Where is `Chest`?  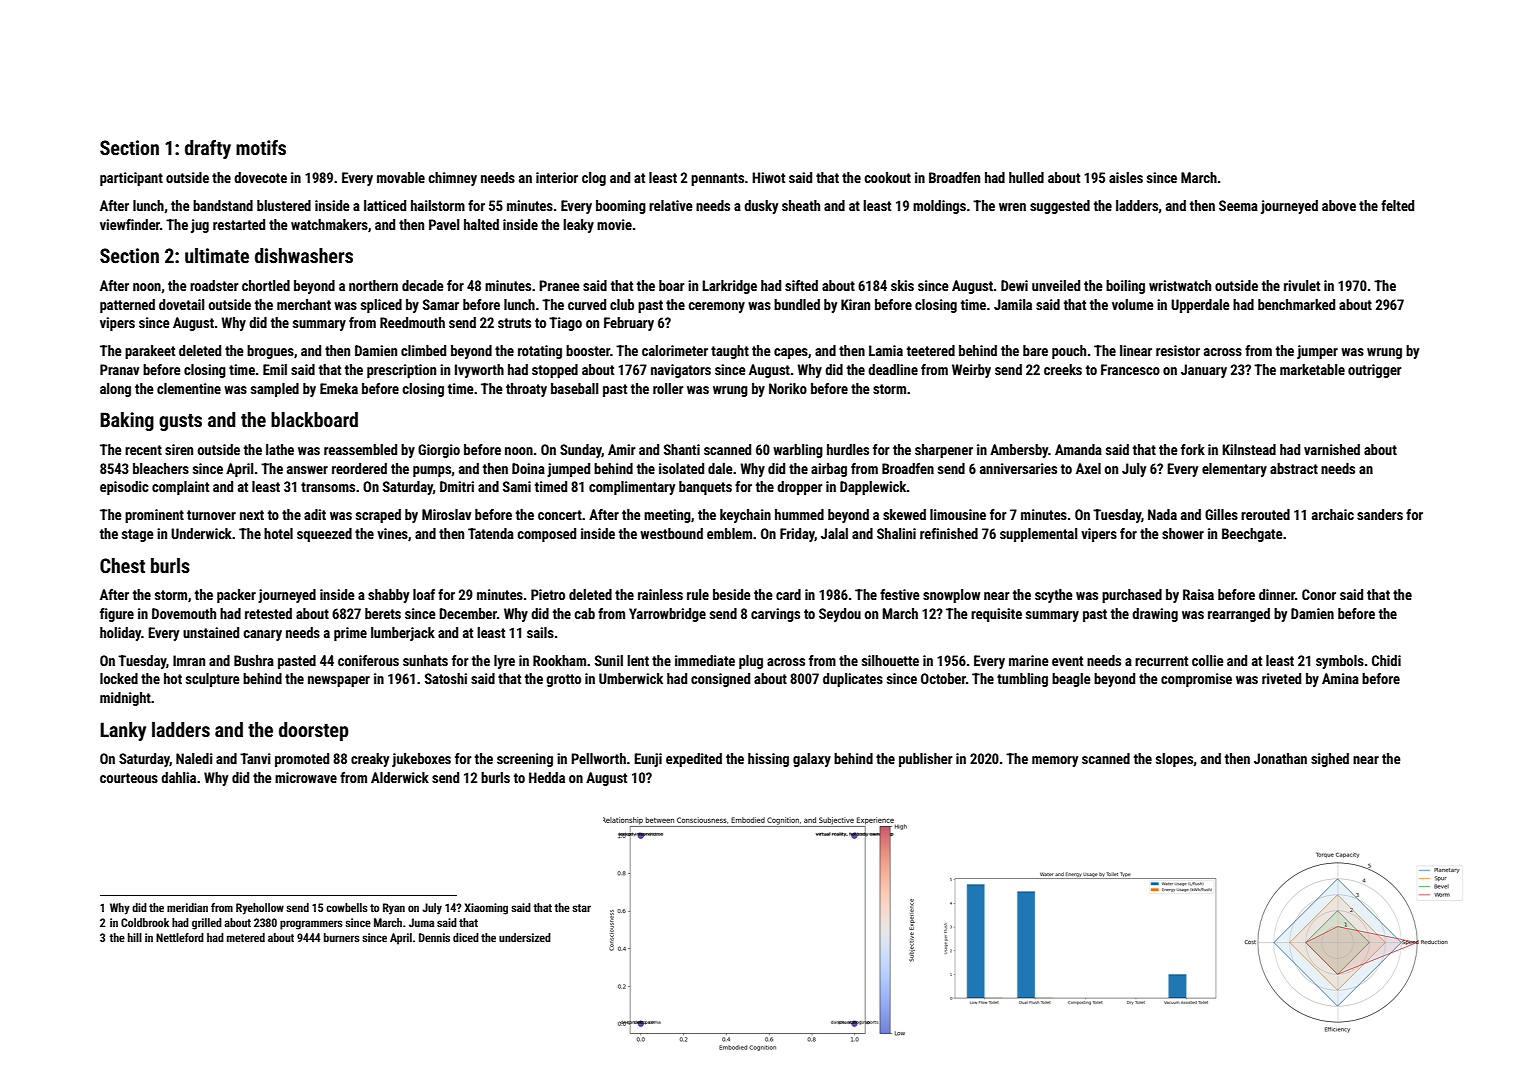
Chest is located at coordinates (122, 565).
